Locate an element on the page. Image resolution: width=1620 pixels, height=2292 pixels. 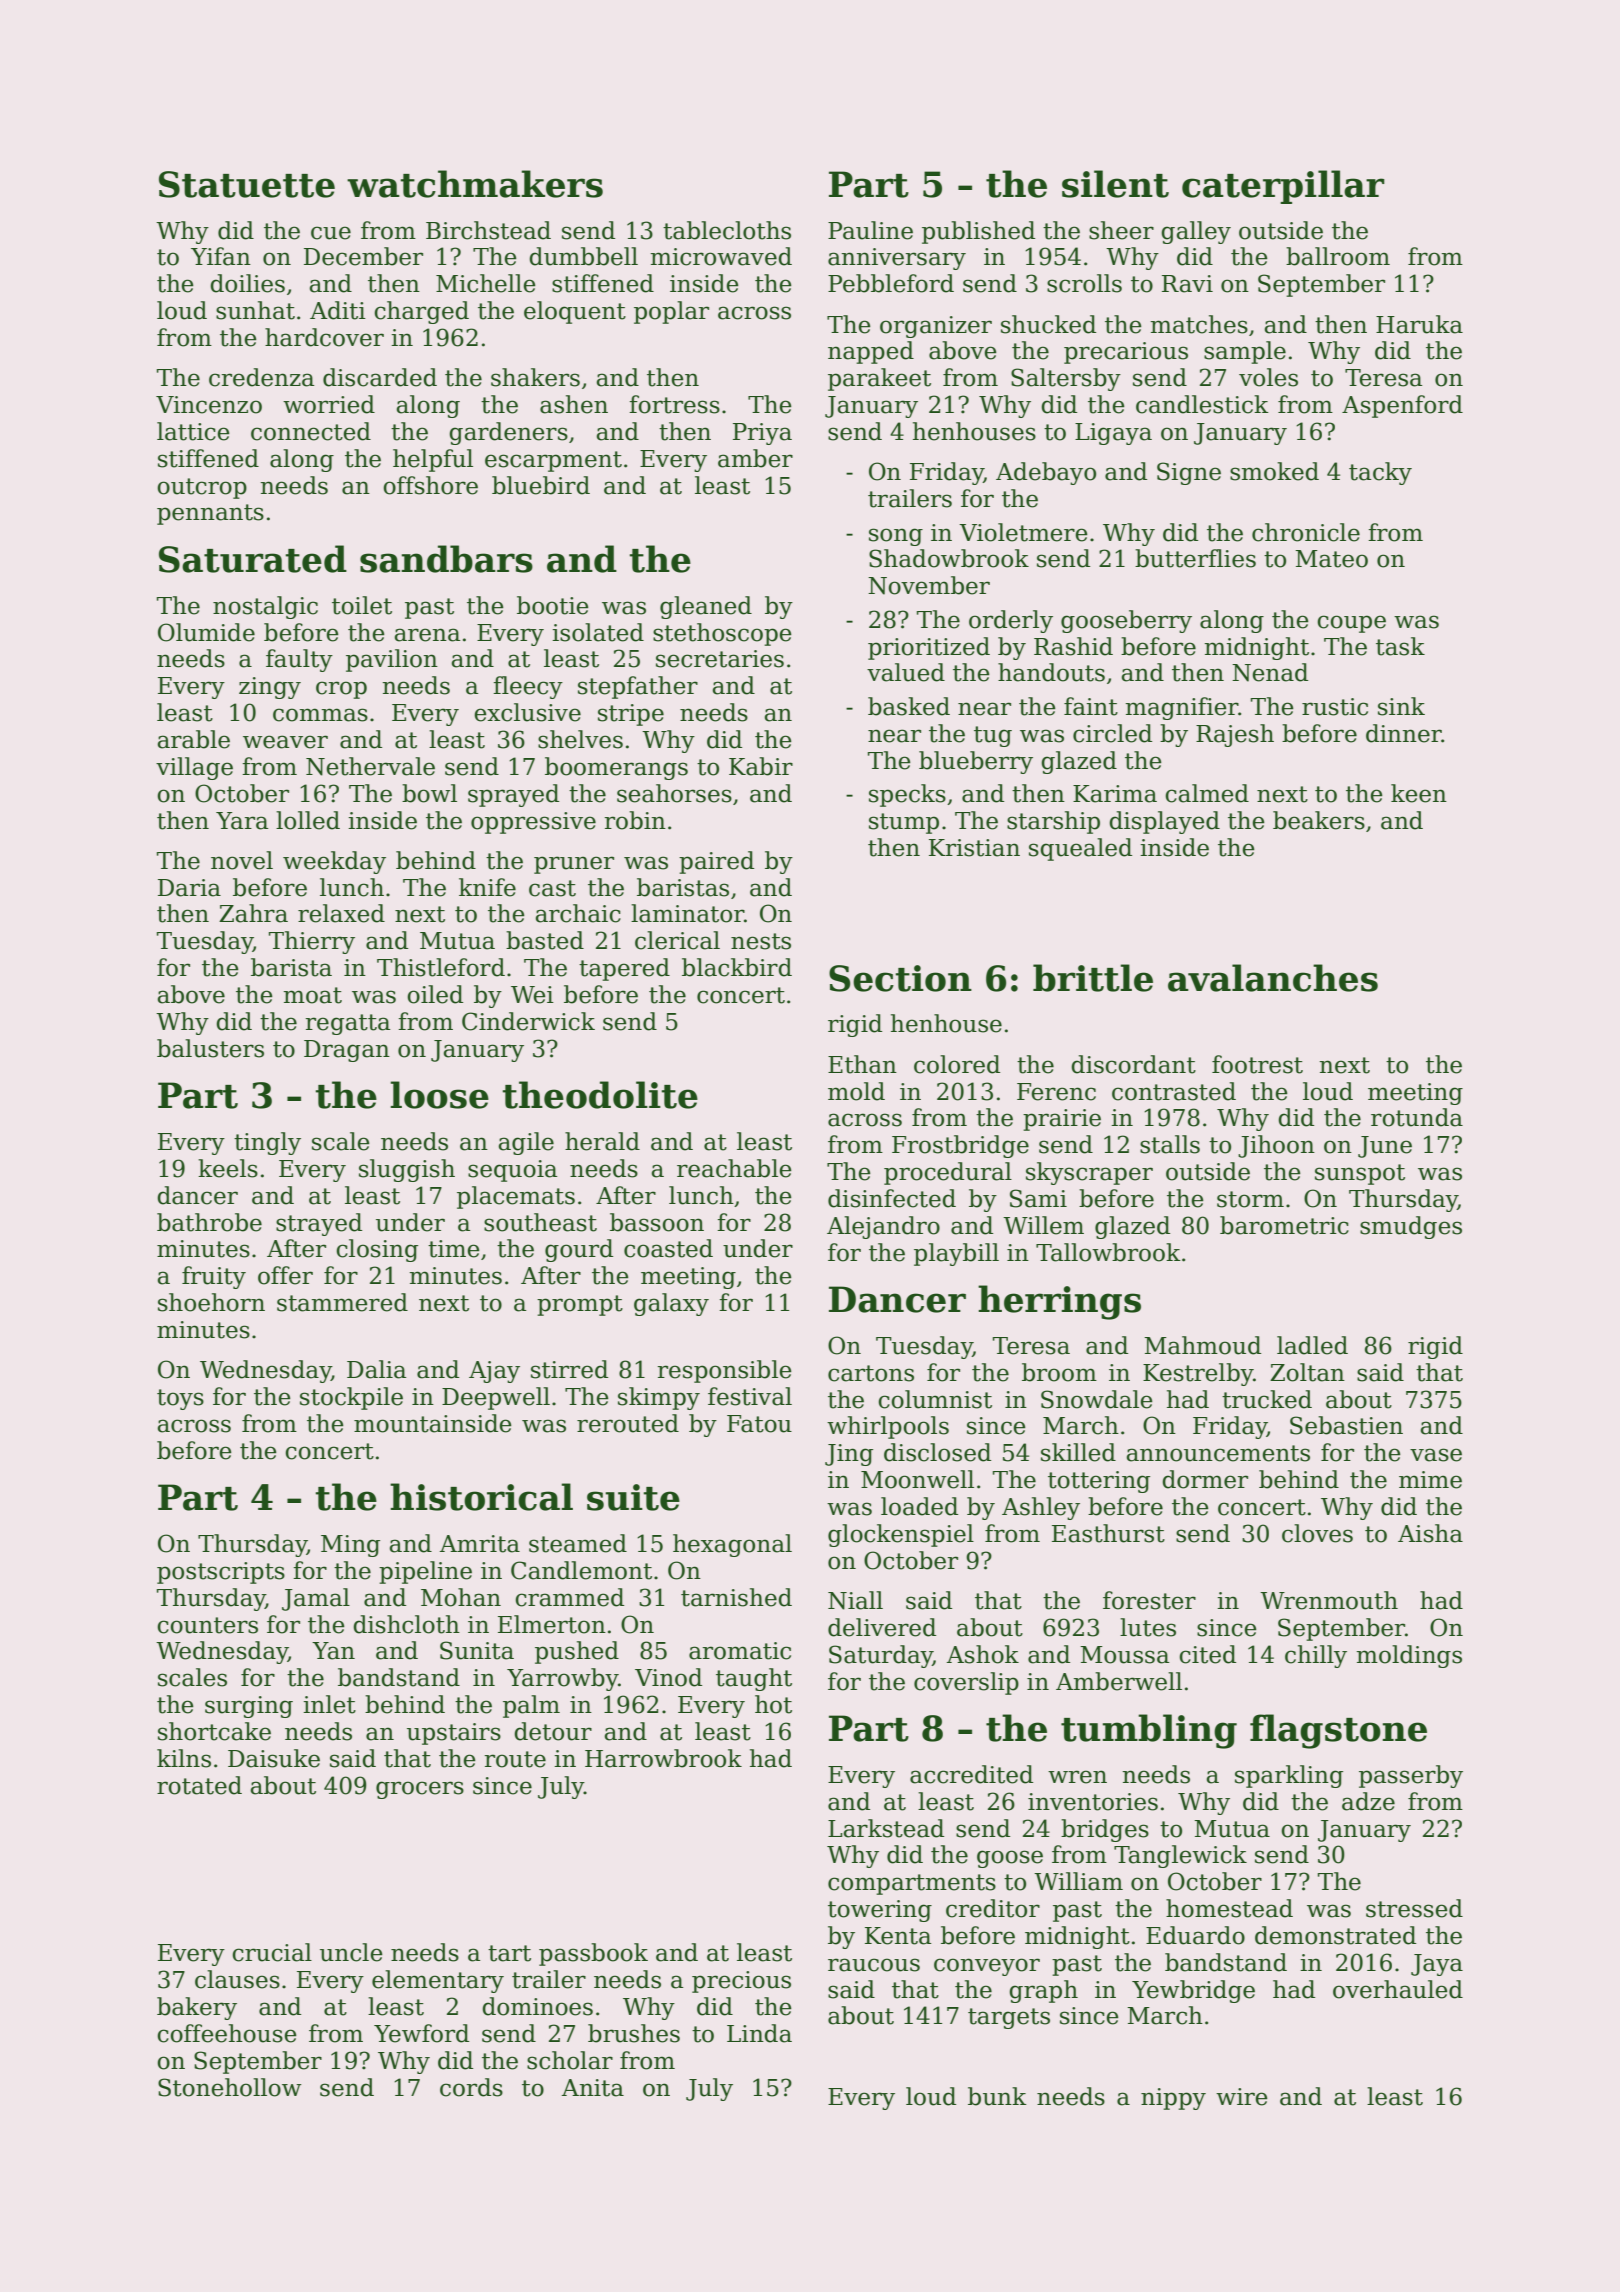
Yan is located at coordinates (333, 1651).
